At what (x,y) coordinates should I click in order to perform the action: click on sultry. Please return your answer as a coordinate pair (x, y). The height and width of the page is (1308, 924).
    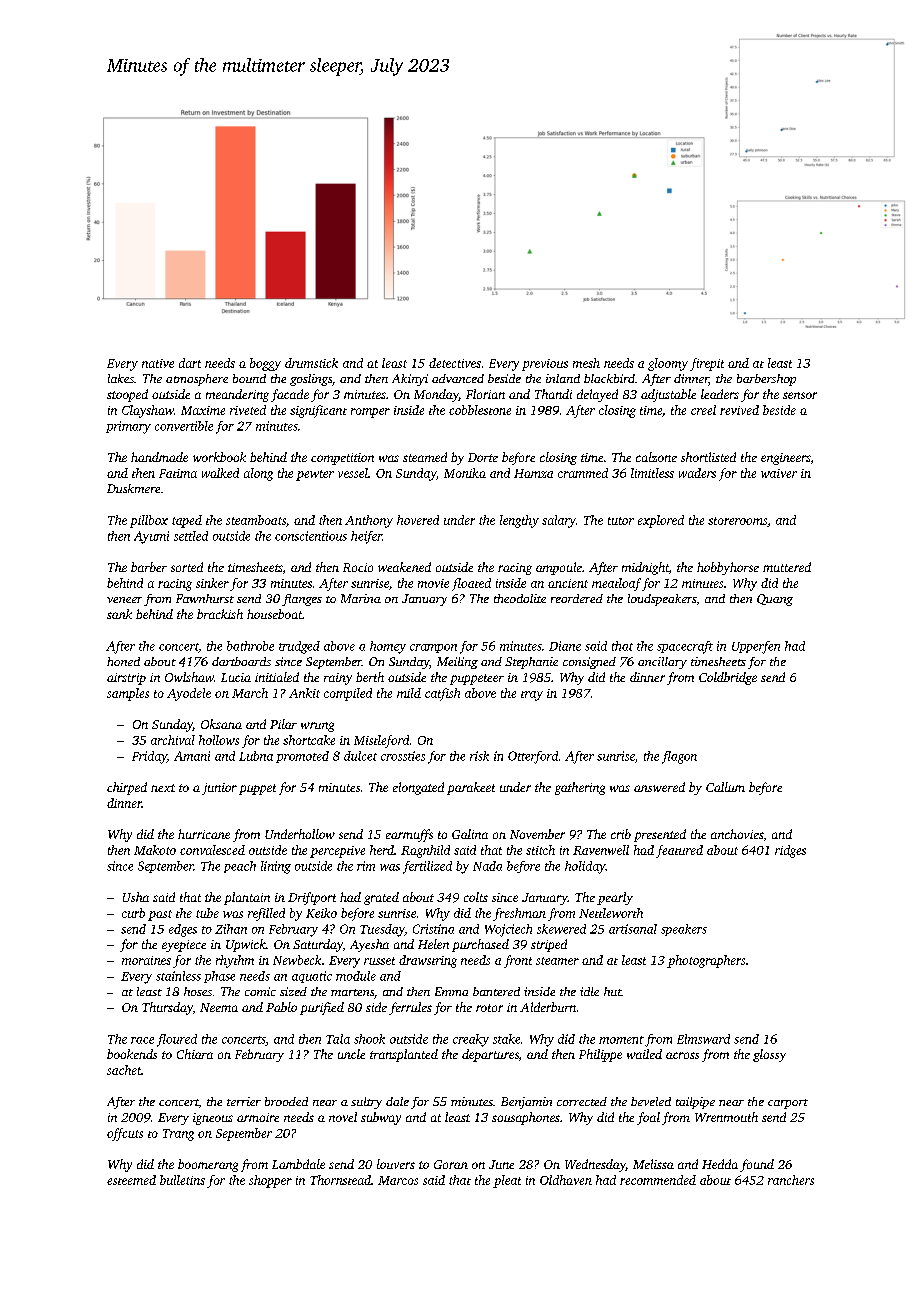
    Looking at the image, I should click on (366, 1103).
